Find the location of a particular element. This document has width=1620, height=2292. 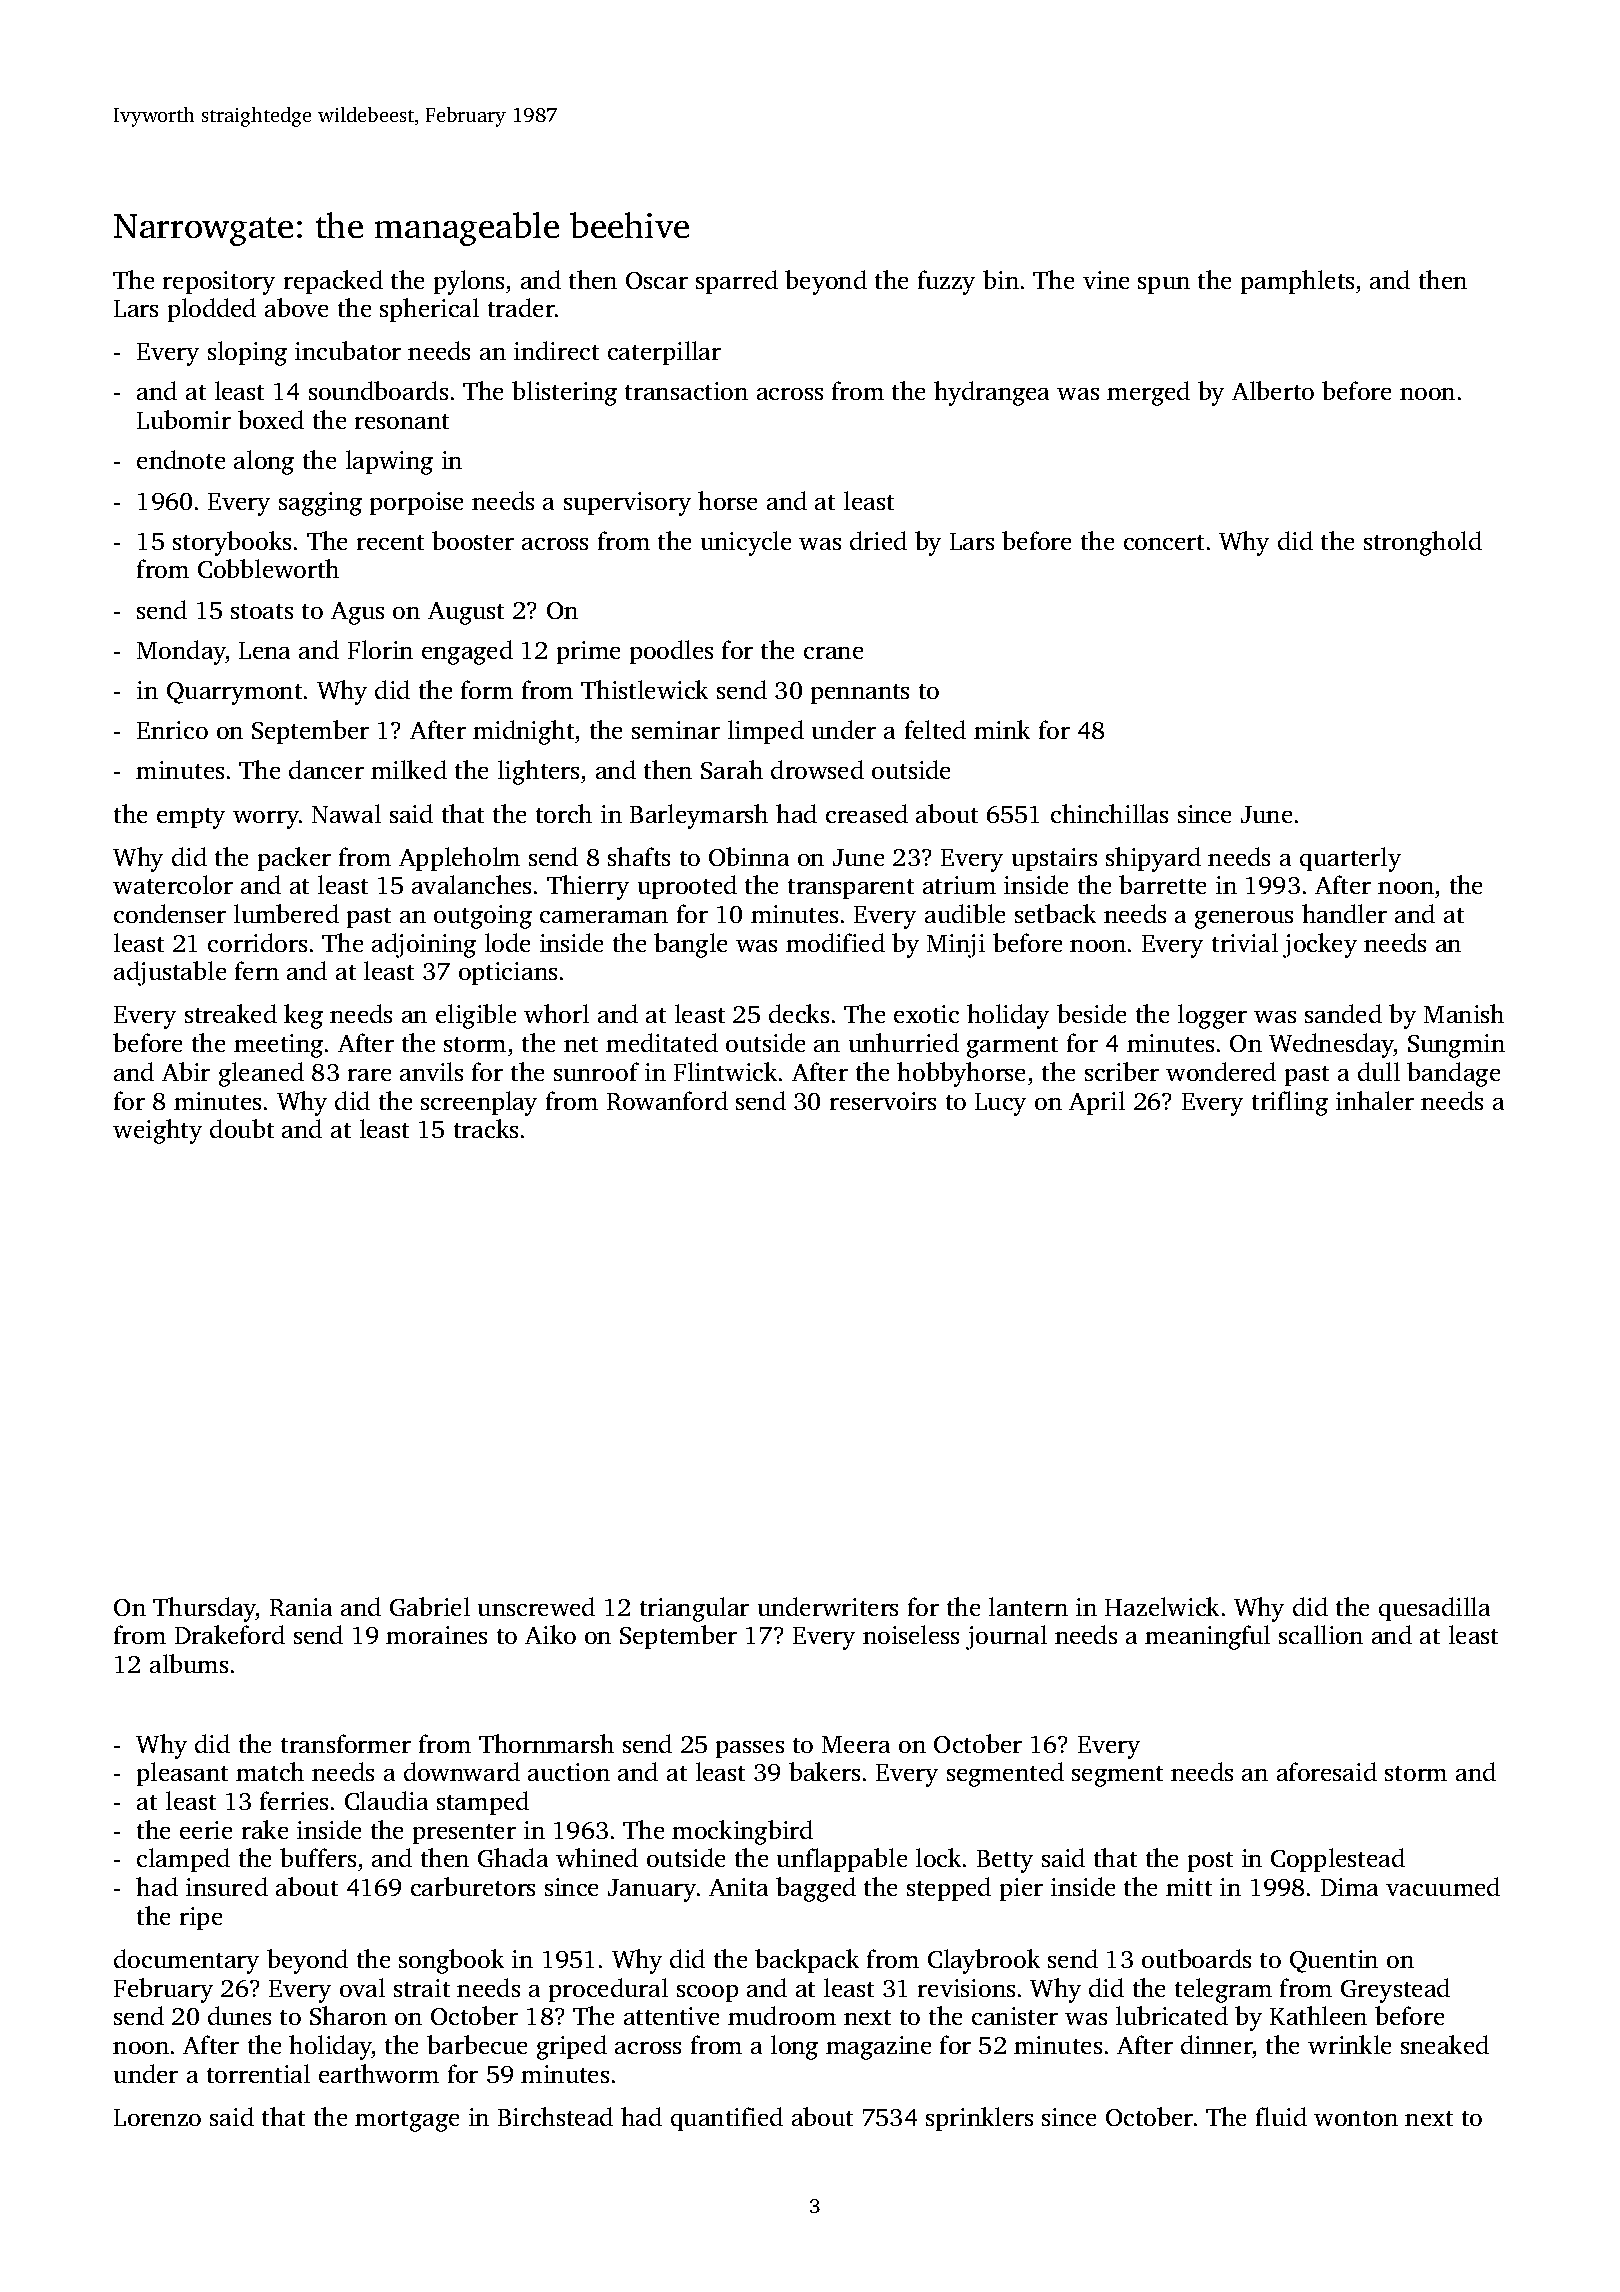

mortgage is located at coordinates (407, 2121).
